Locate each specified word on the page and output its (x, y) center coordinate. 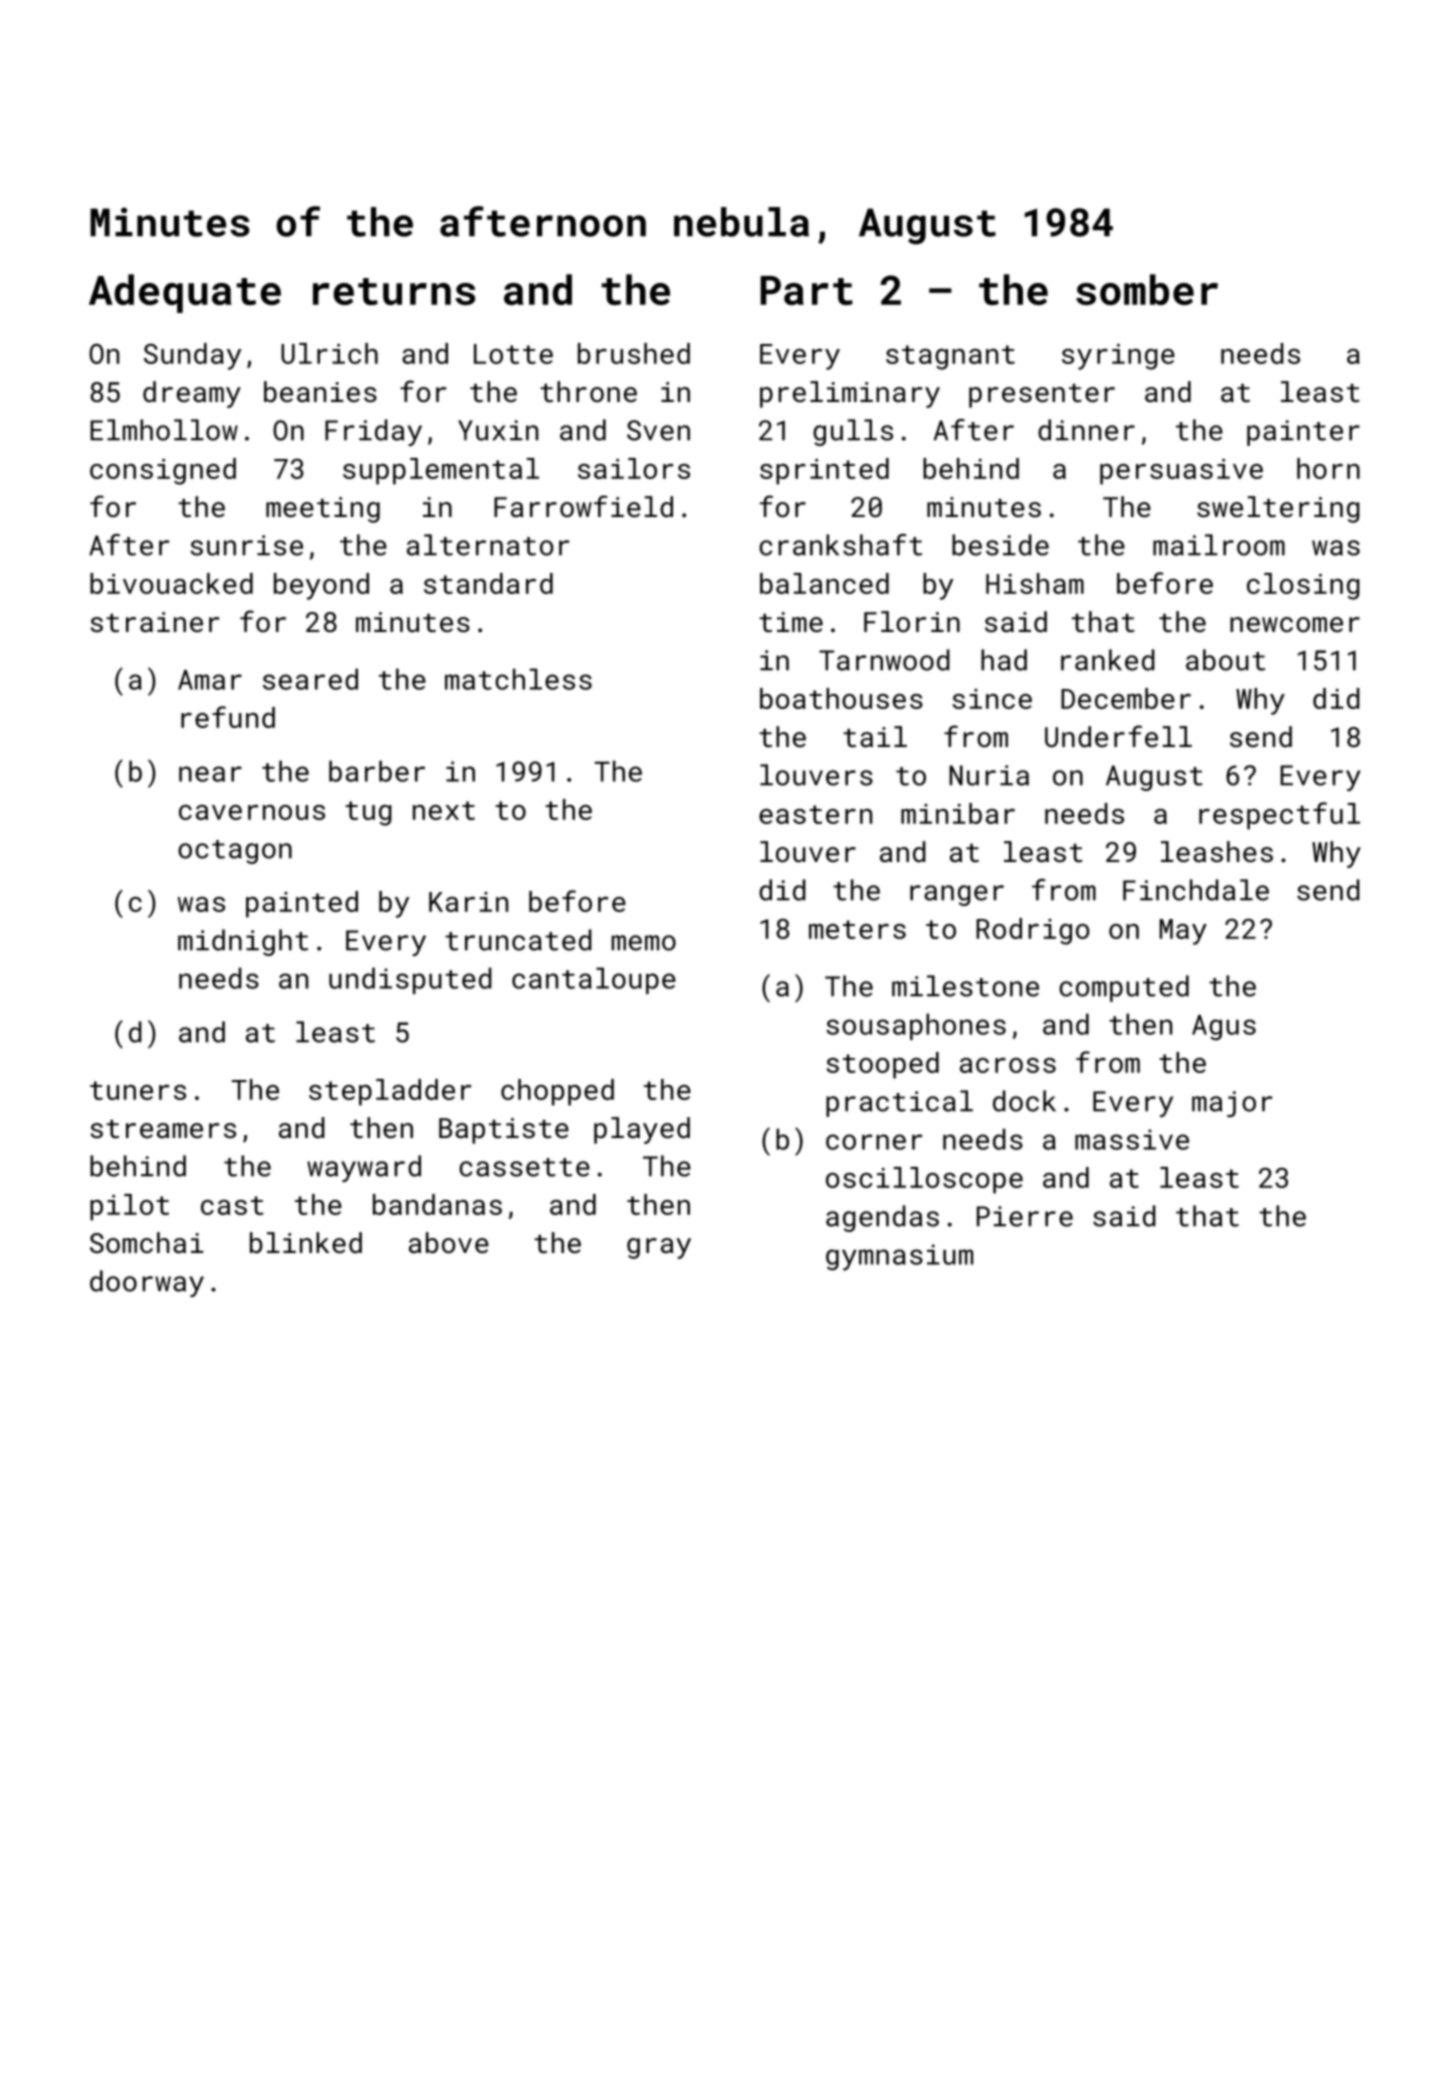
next (444, 810)
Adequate (185, 293)
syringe (1118, 357)
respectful (1279, 816)
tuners (138, 1090)
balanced (824, 583)
